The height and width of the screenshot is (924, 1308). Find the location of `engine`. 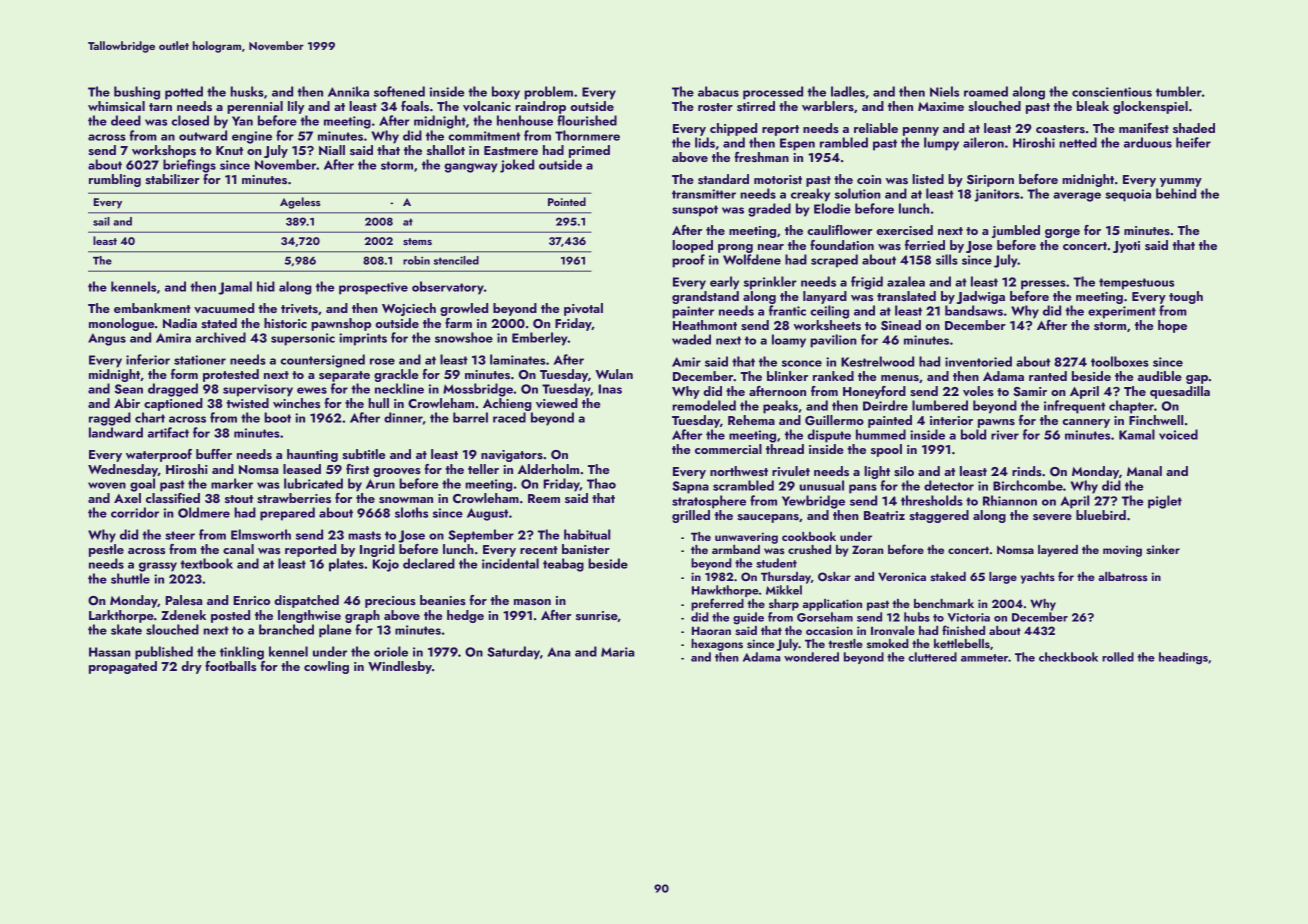

engine is located at coordinates (252, 137).
